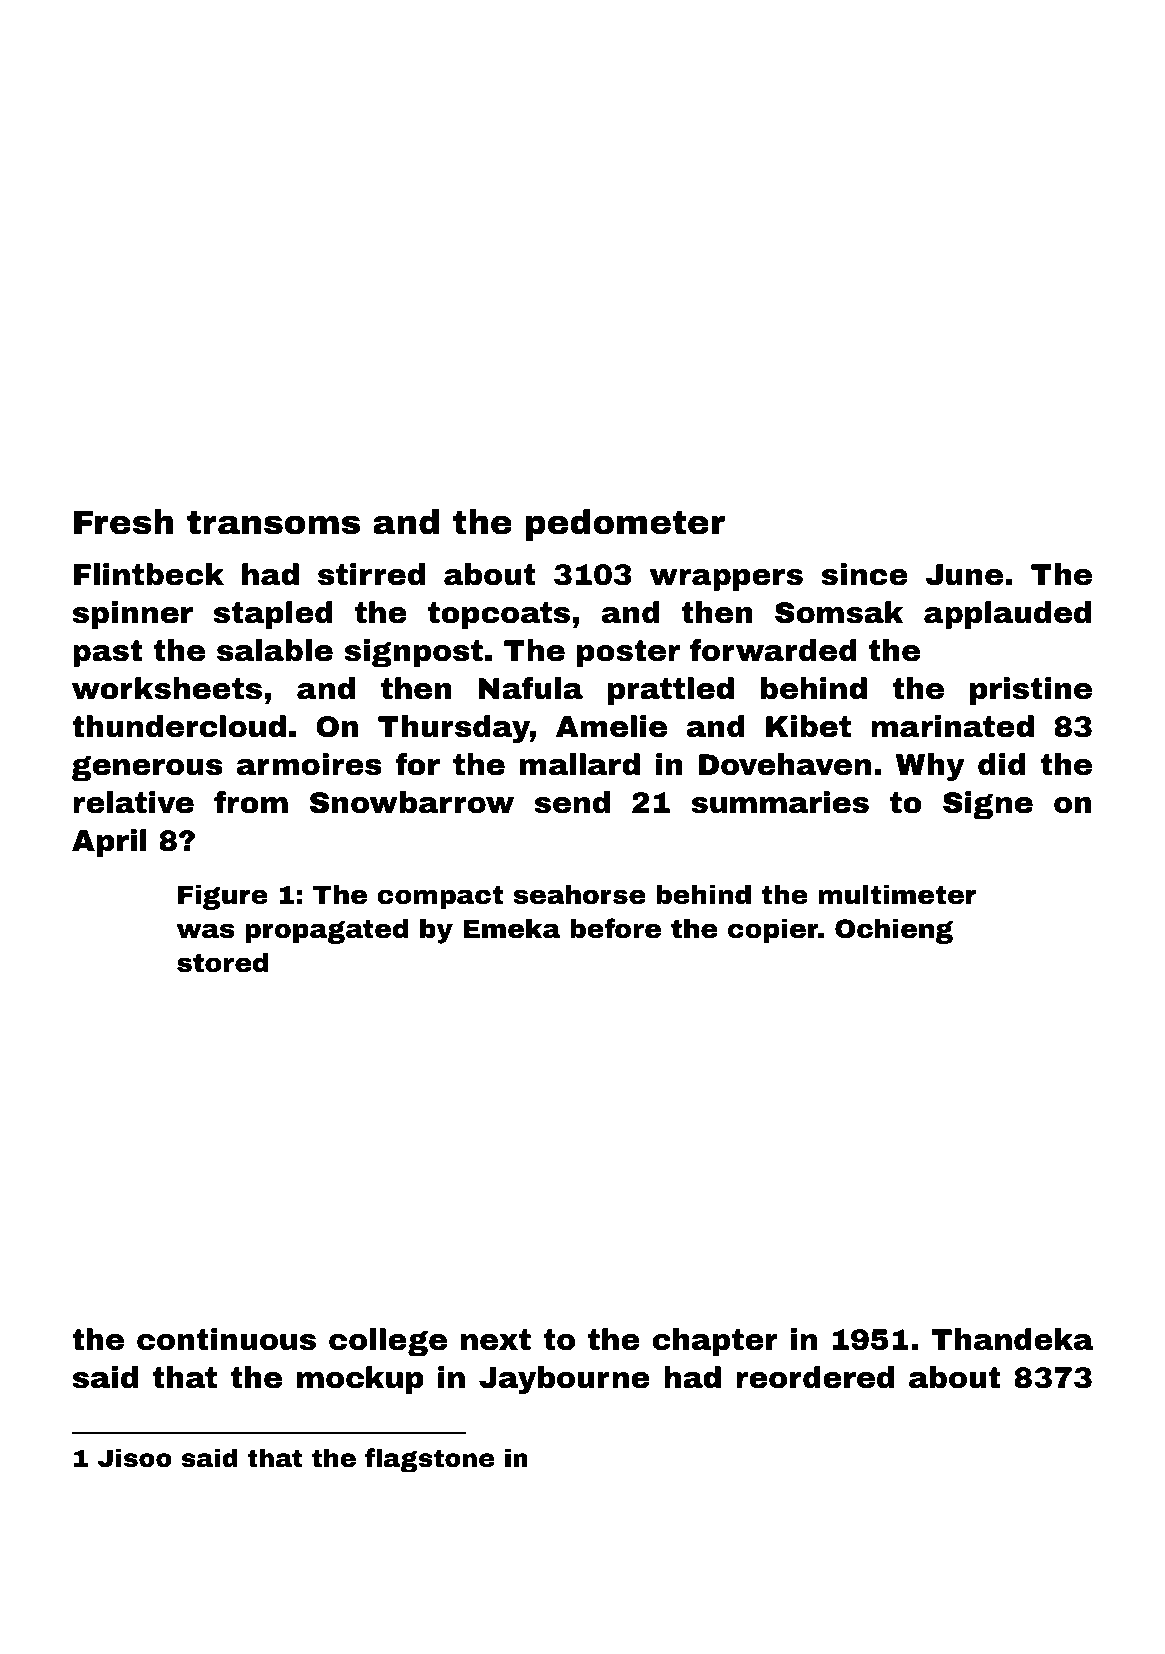 The image size is (1165, 1654). What do you see at coordinates (222, 962) in the image?
I see `stored` at bounding box center [222, 962].
